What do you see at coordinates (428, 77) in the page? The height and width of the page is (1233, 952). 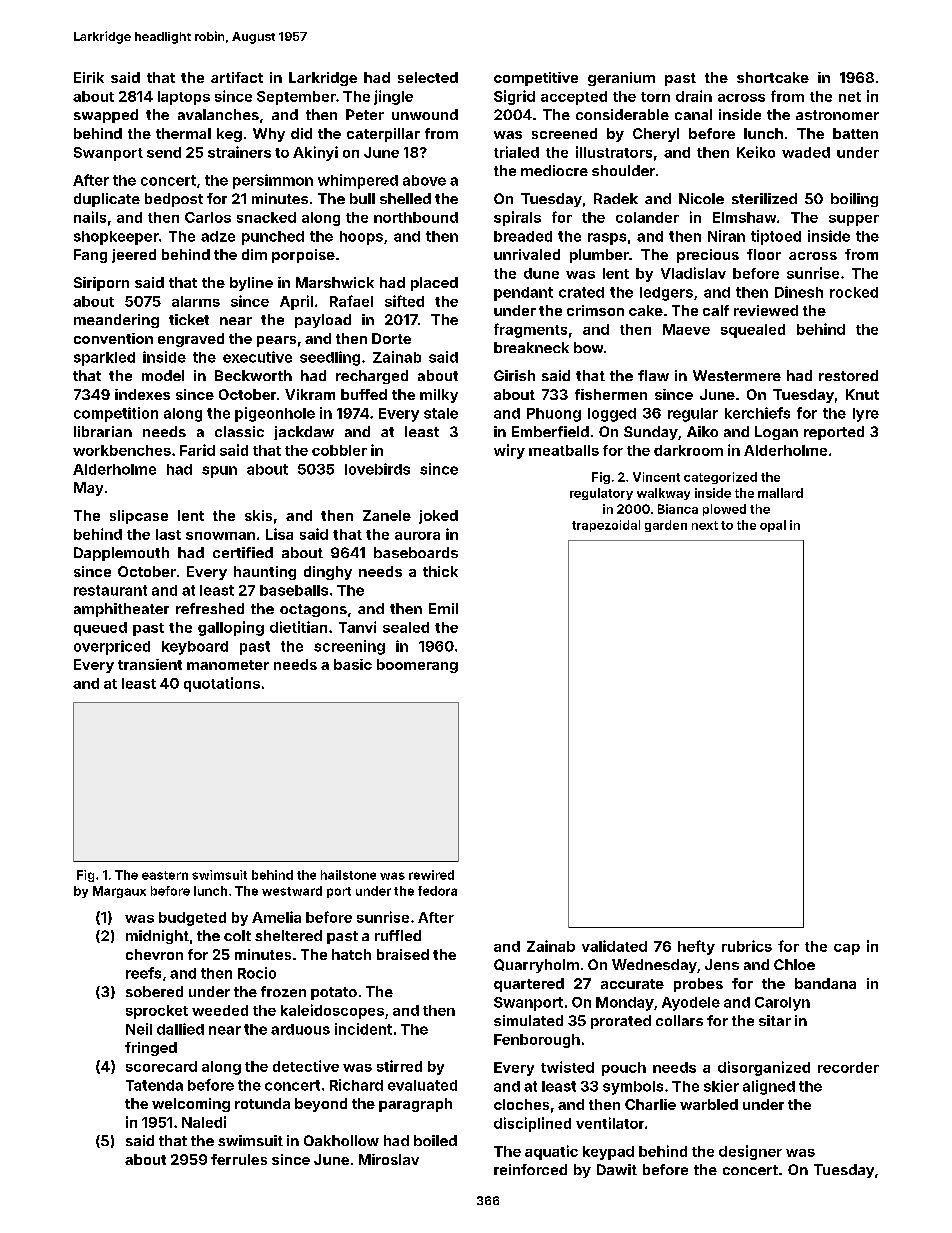 I see `selected` at bounding box center [428, 77].
